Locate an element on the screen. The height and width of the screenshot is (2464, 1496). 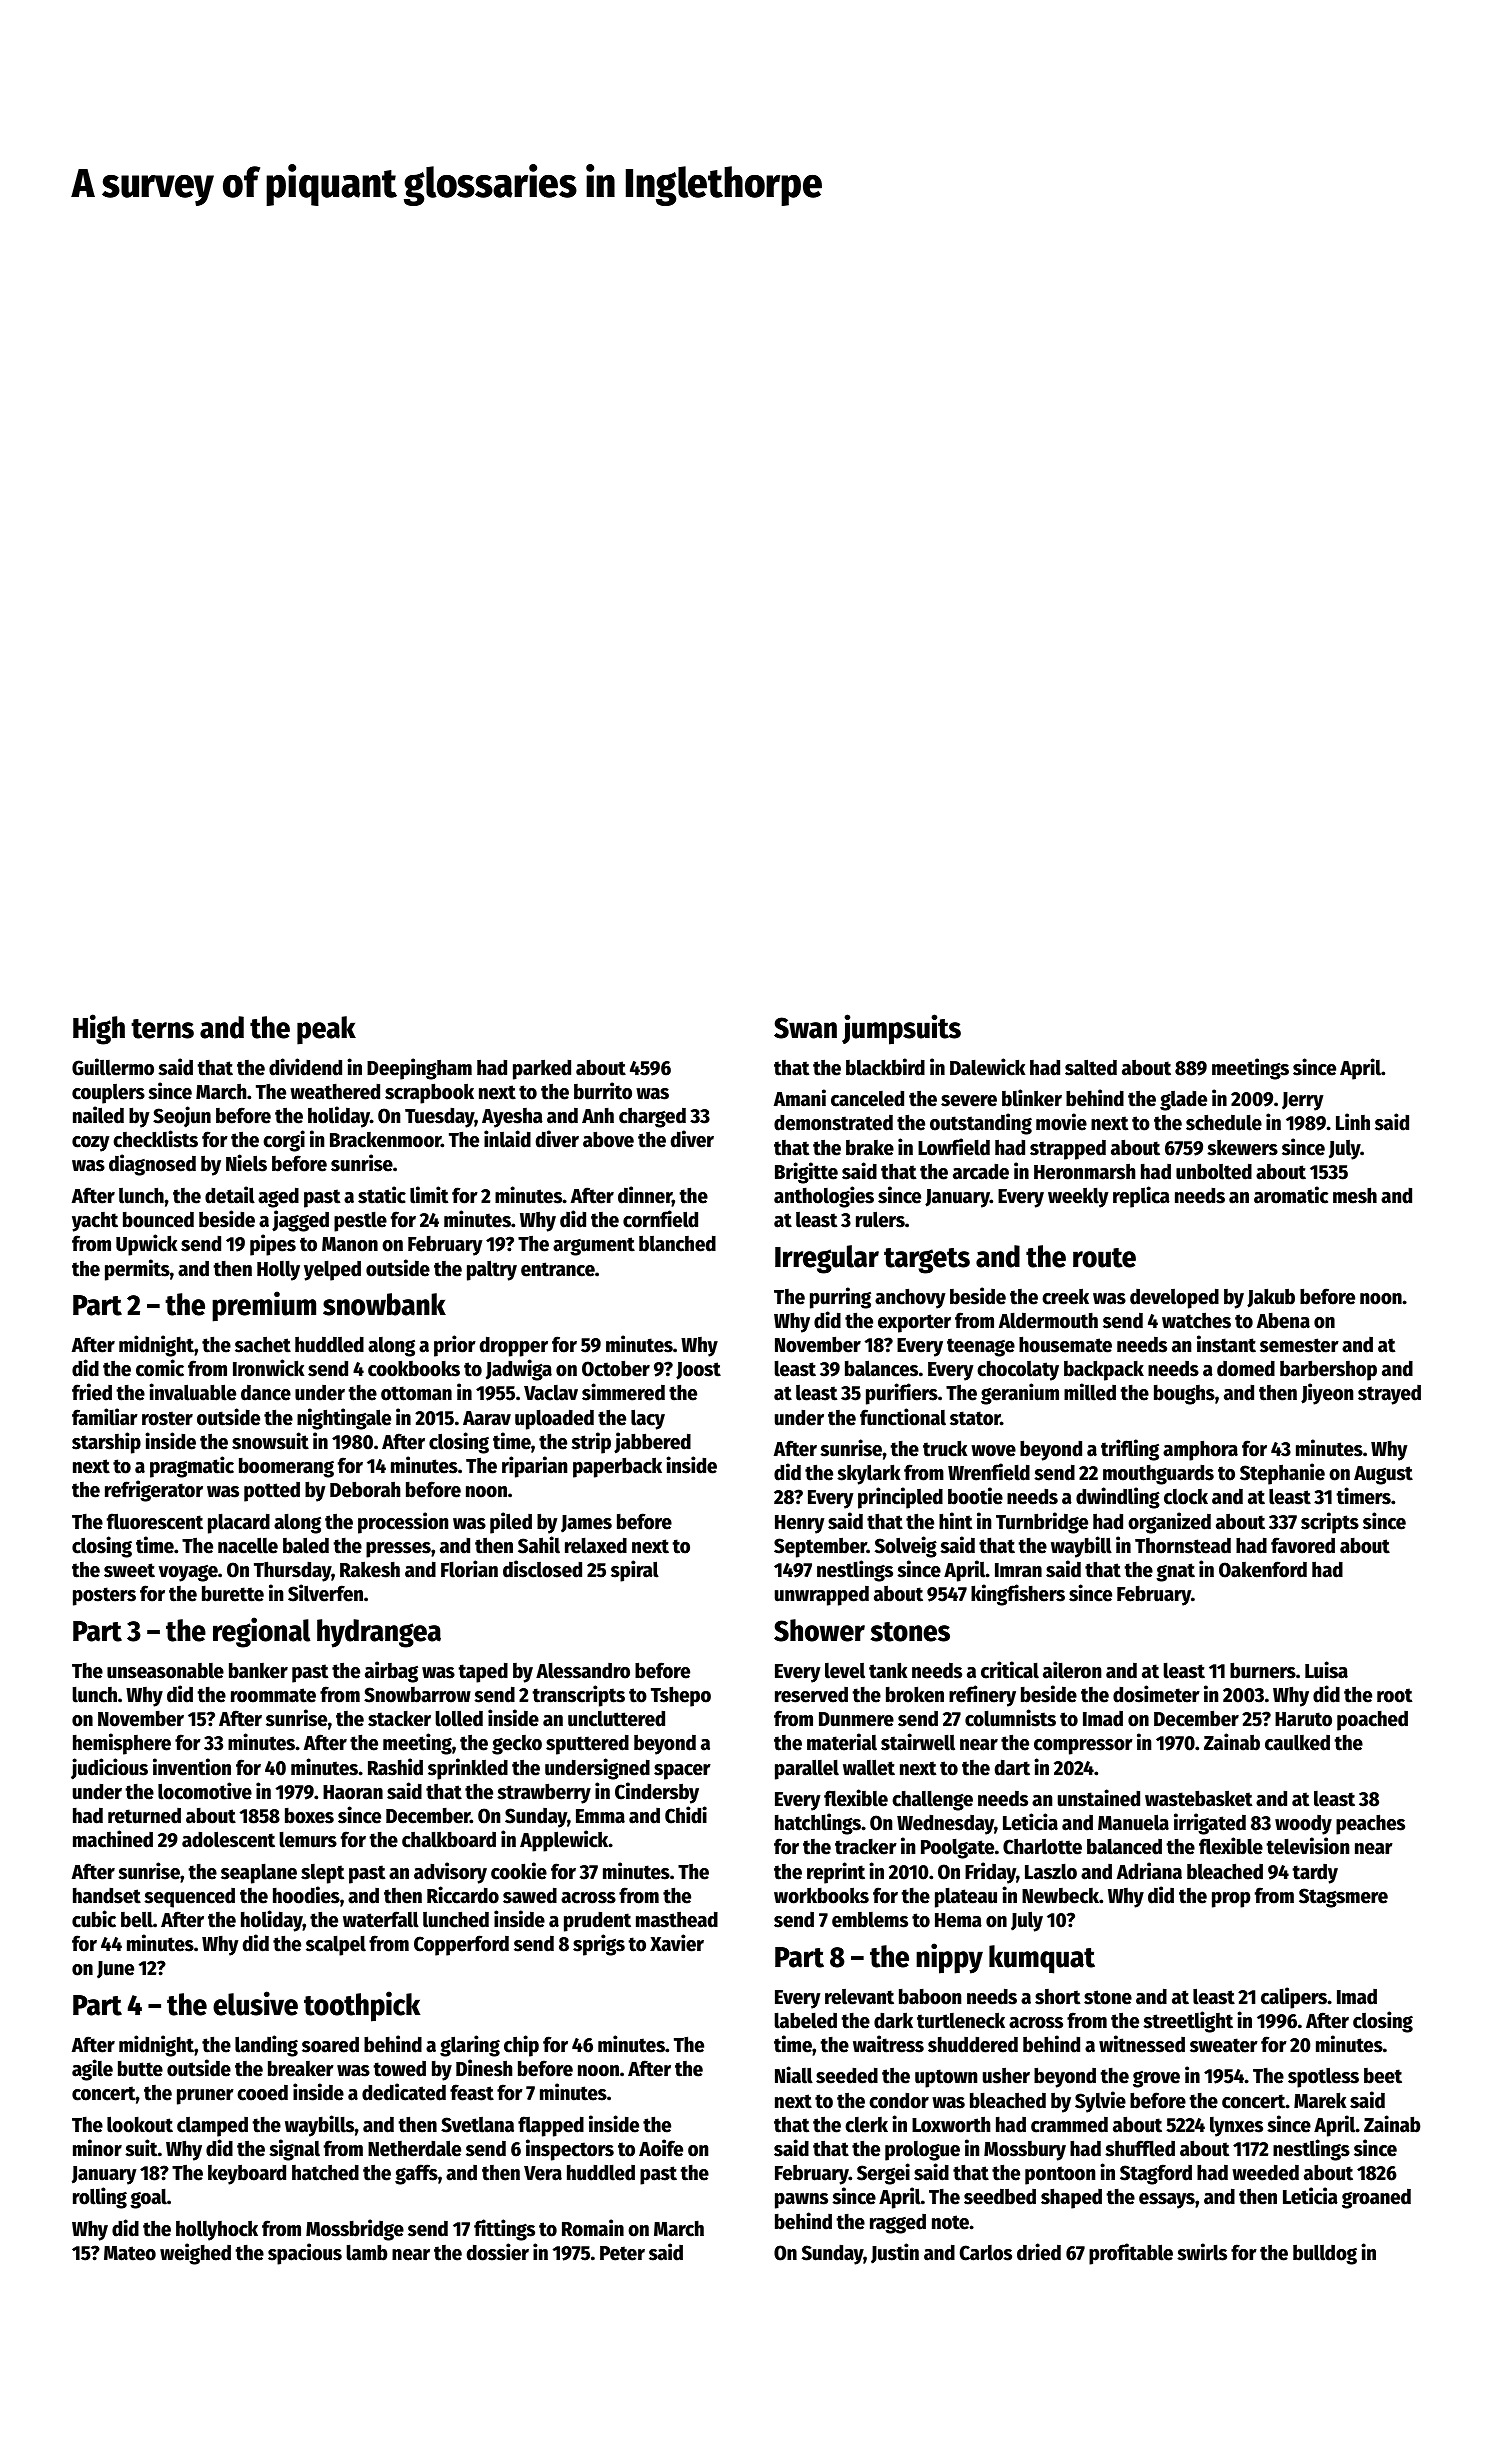
High is located at coordinates (99, 1029).
